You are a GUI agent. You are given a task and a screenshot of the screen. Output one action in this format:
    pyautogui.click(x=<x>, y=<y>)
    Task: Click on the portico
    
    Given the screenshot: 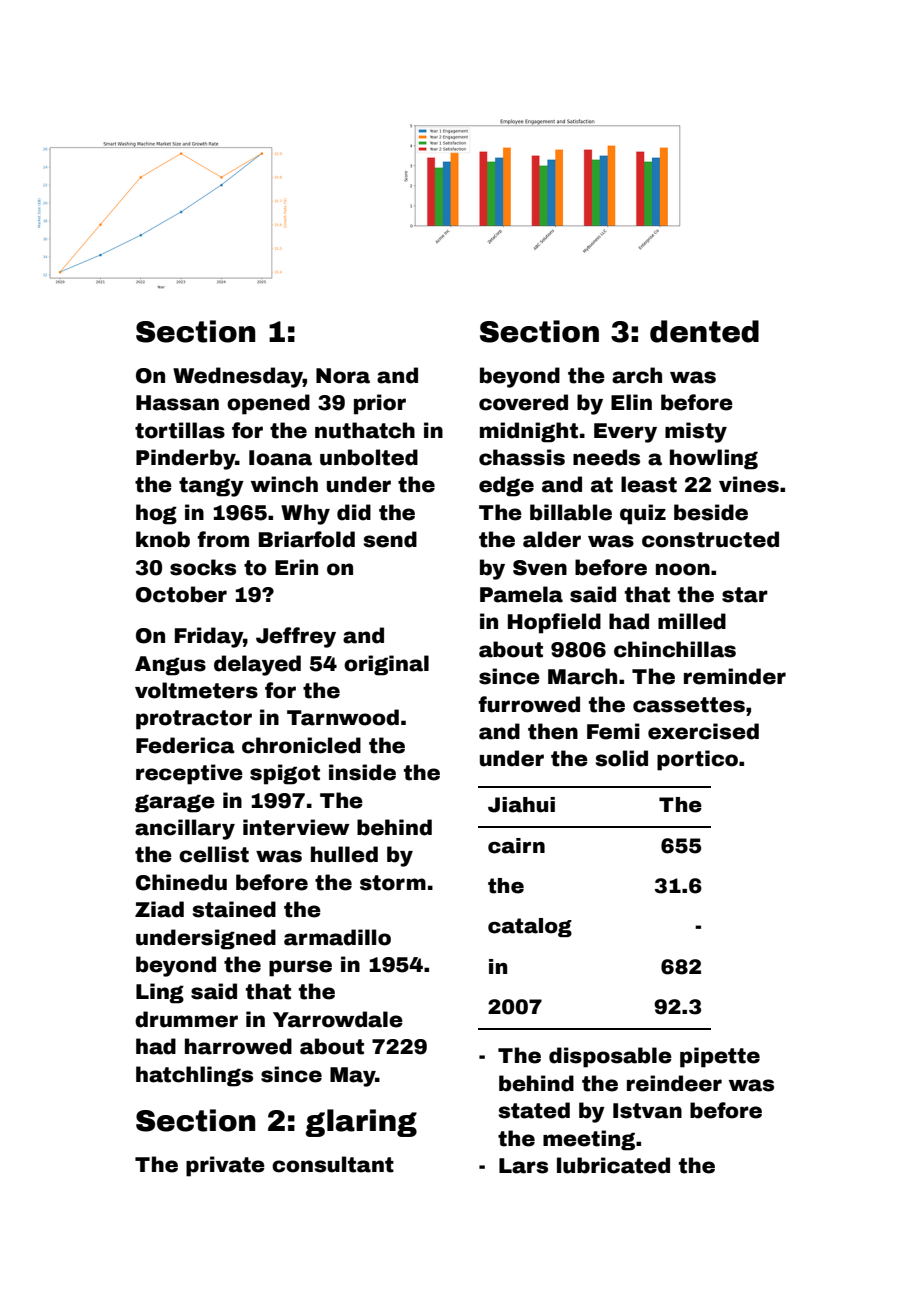 What is the action you would take?
    pyautogui.click(x=697, y=760)
